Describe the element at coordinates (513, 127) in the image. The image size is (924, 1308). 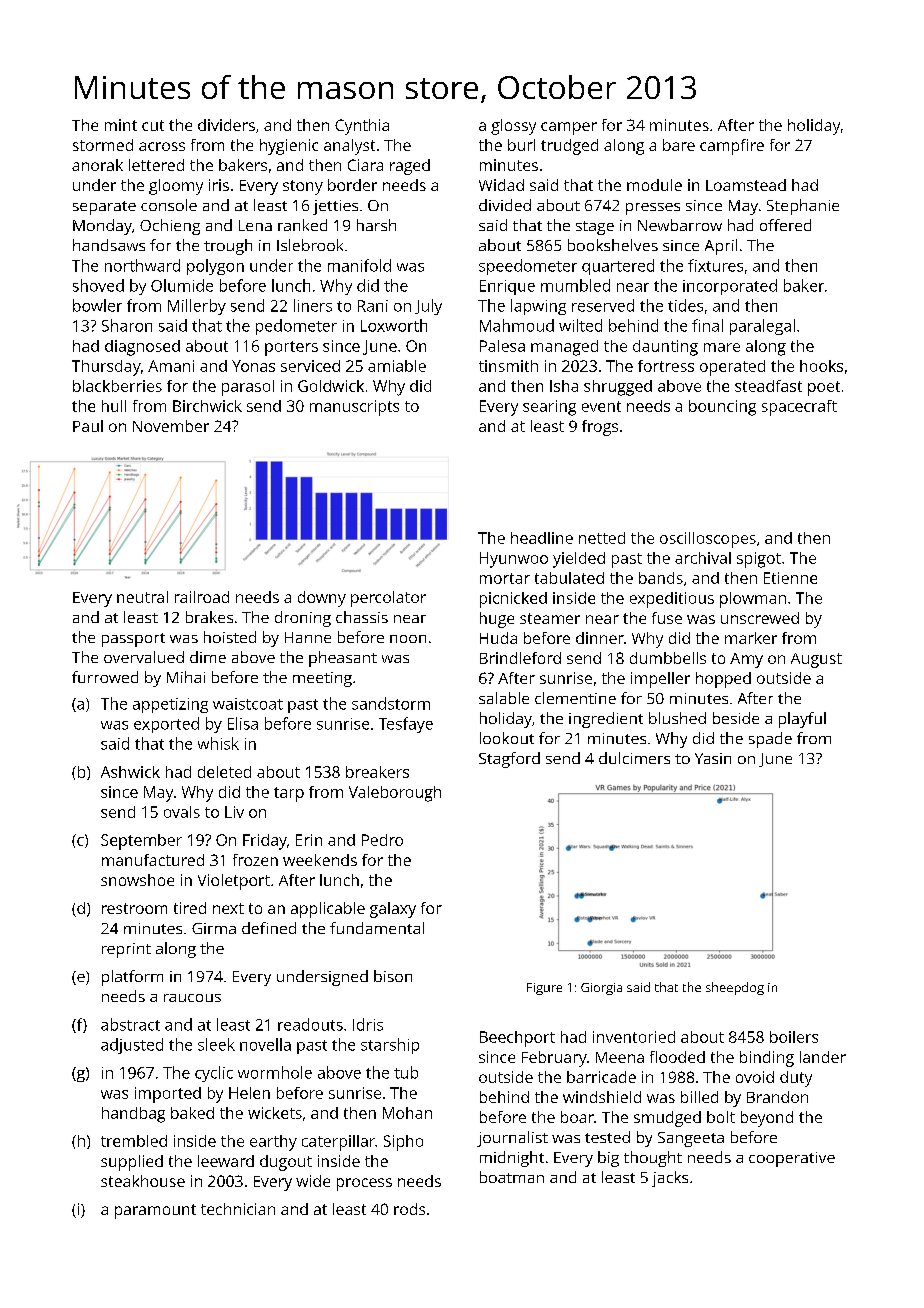
I see `glossy` at that location.
